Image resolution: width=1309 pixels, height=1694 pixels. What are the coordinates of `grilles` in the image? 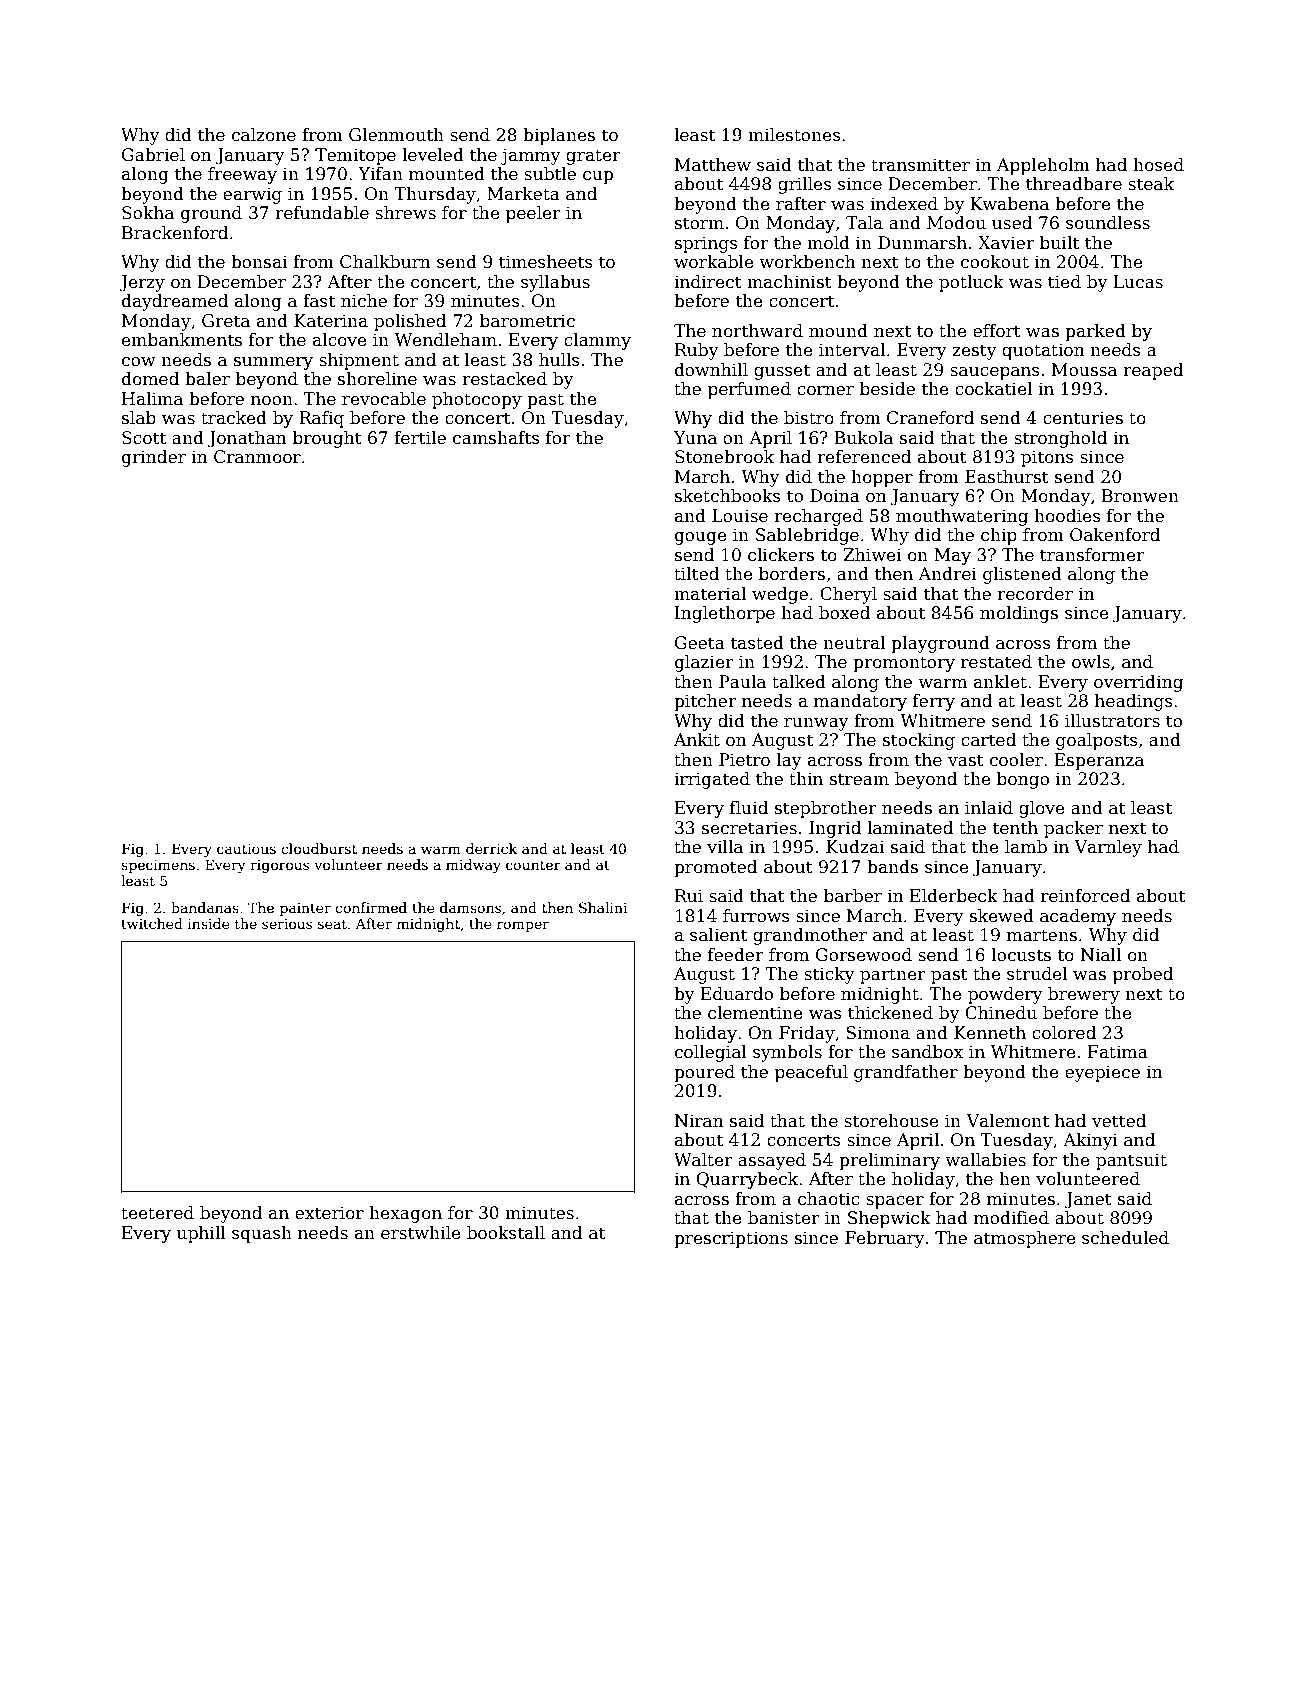 It's located at (805, 185).
